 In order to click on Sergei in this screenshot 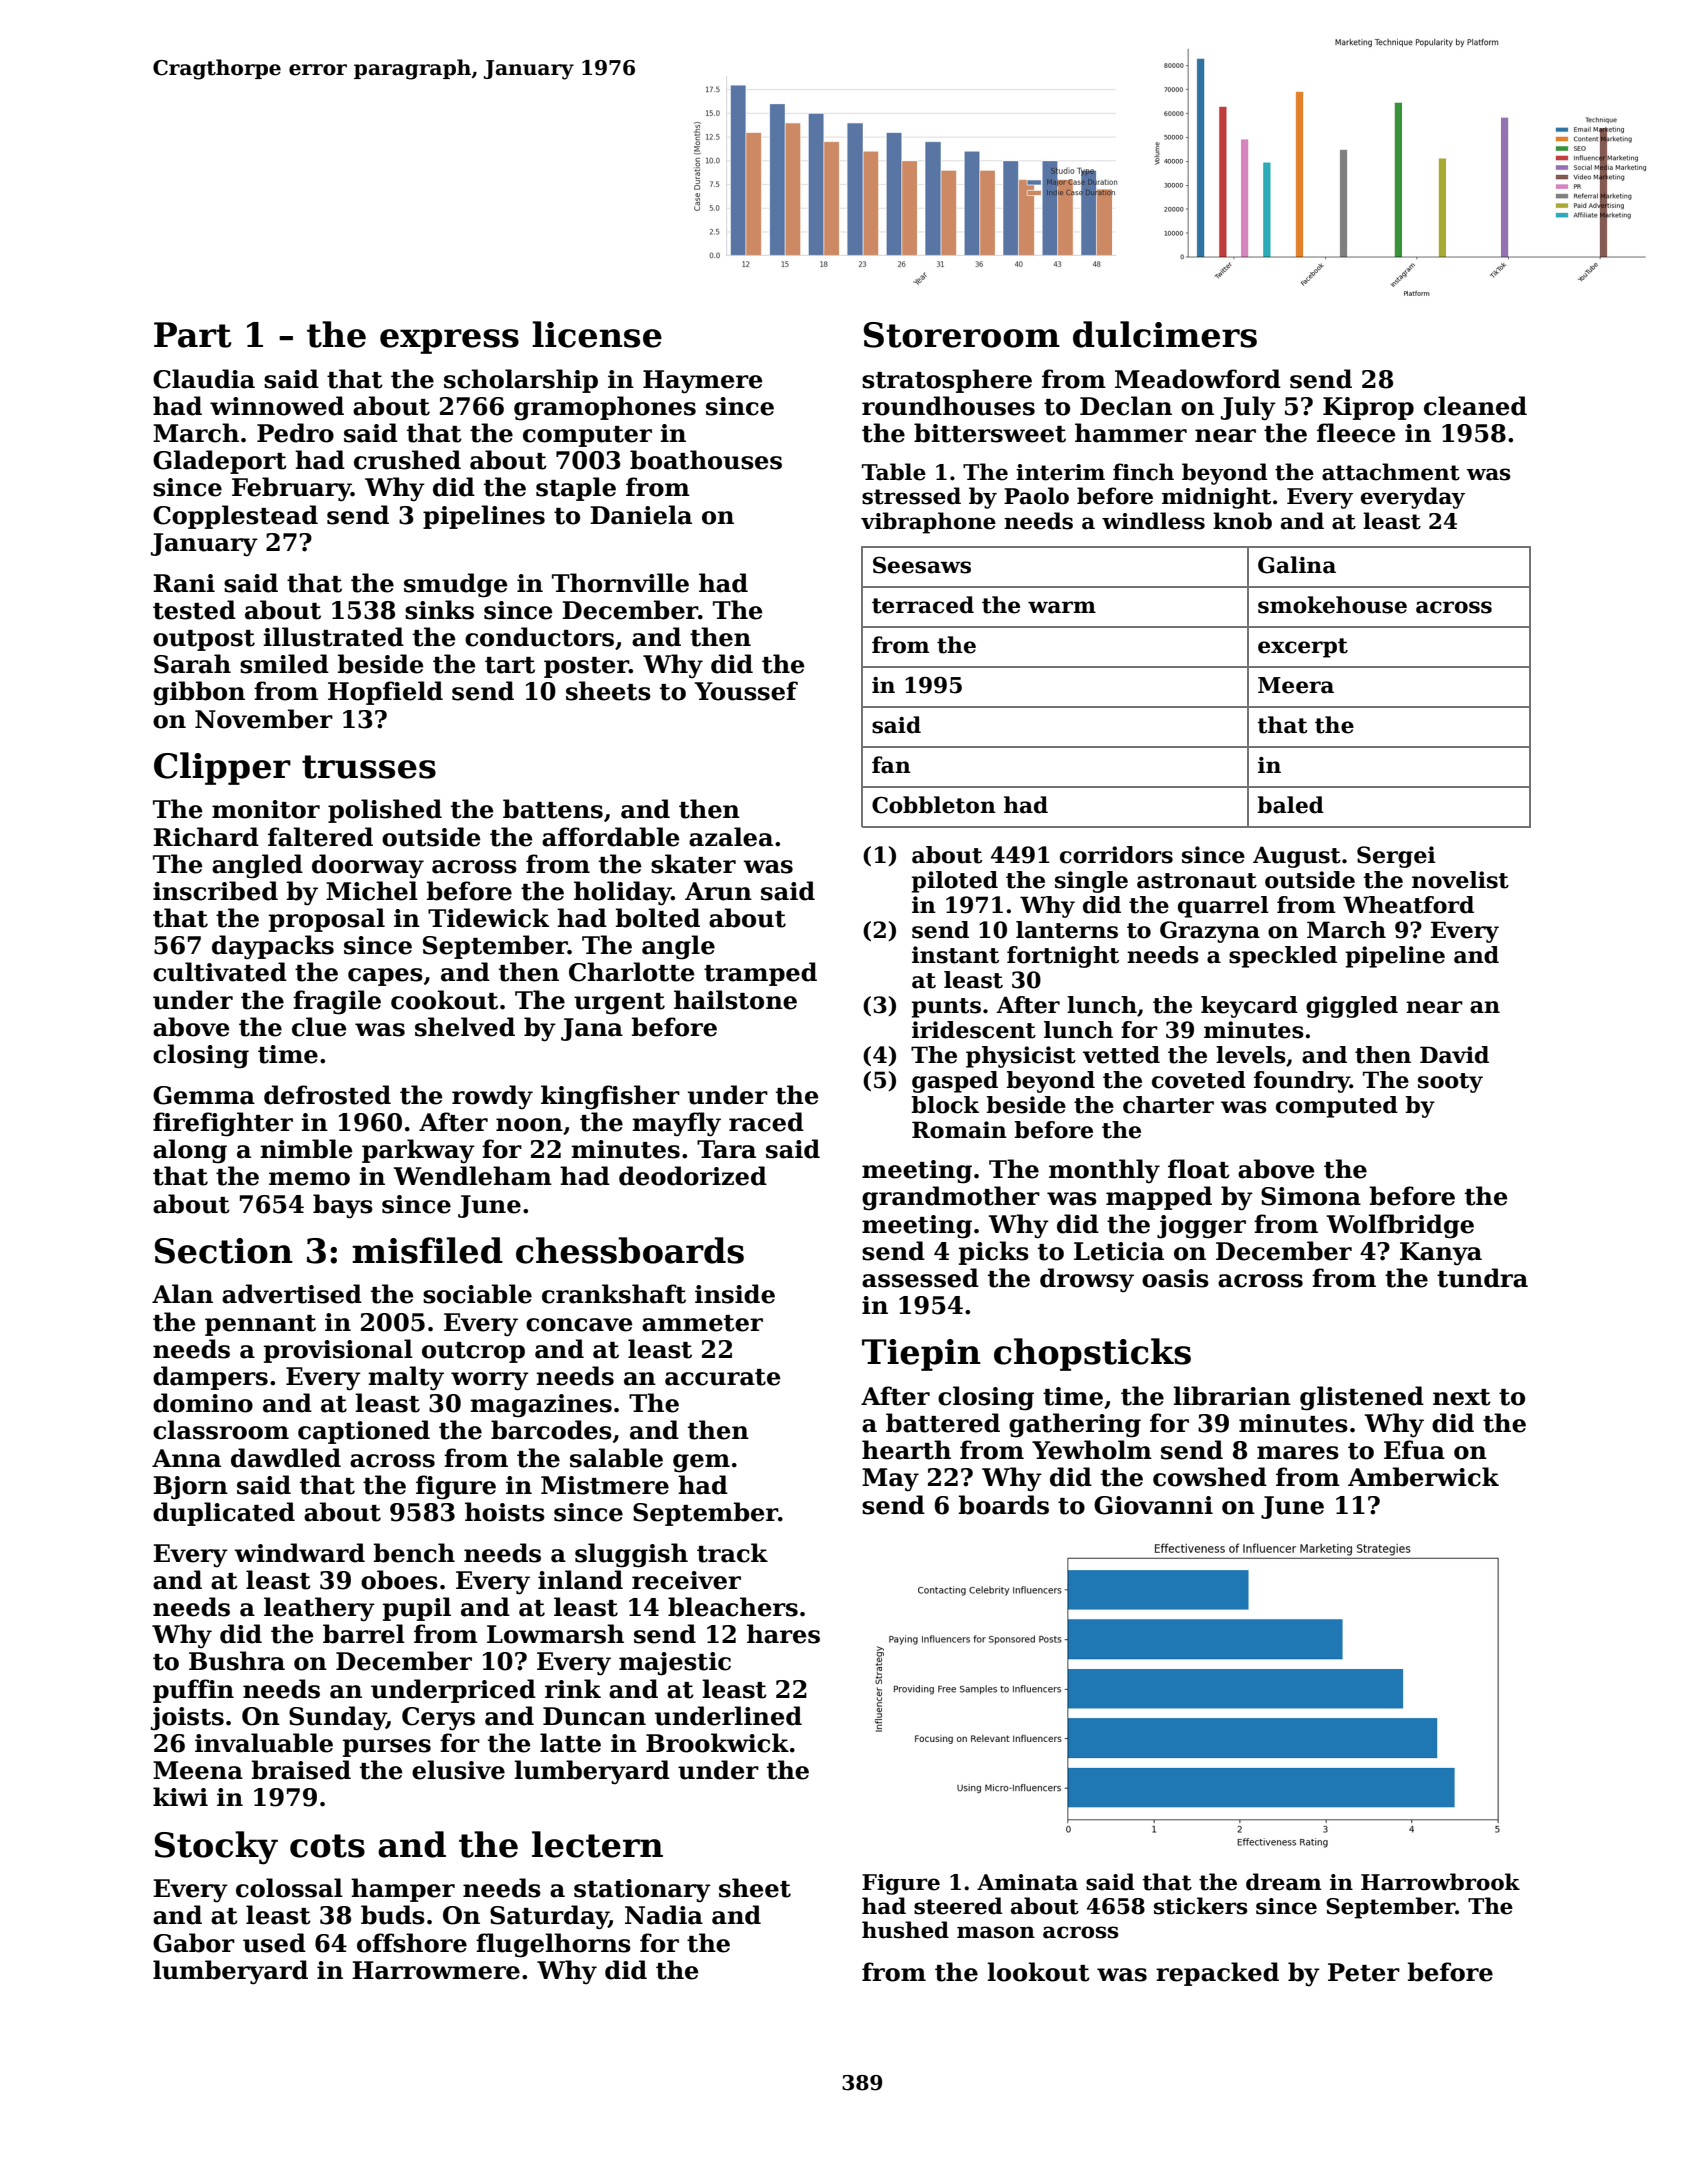, I will do `click(1396, 857)`.
